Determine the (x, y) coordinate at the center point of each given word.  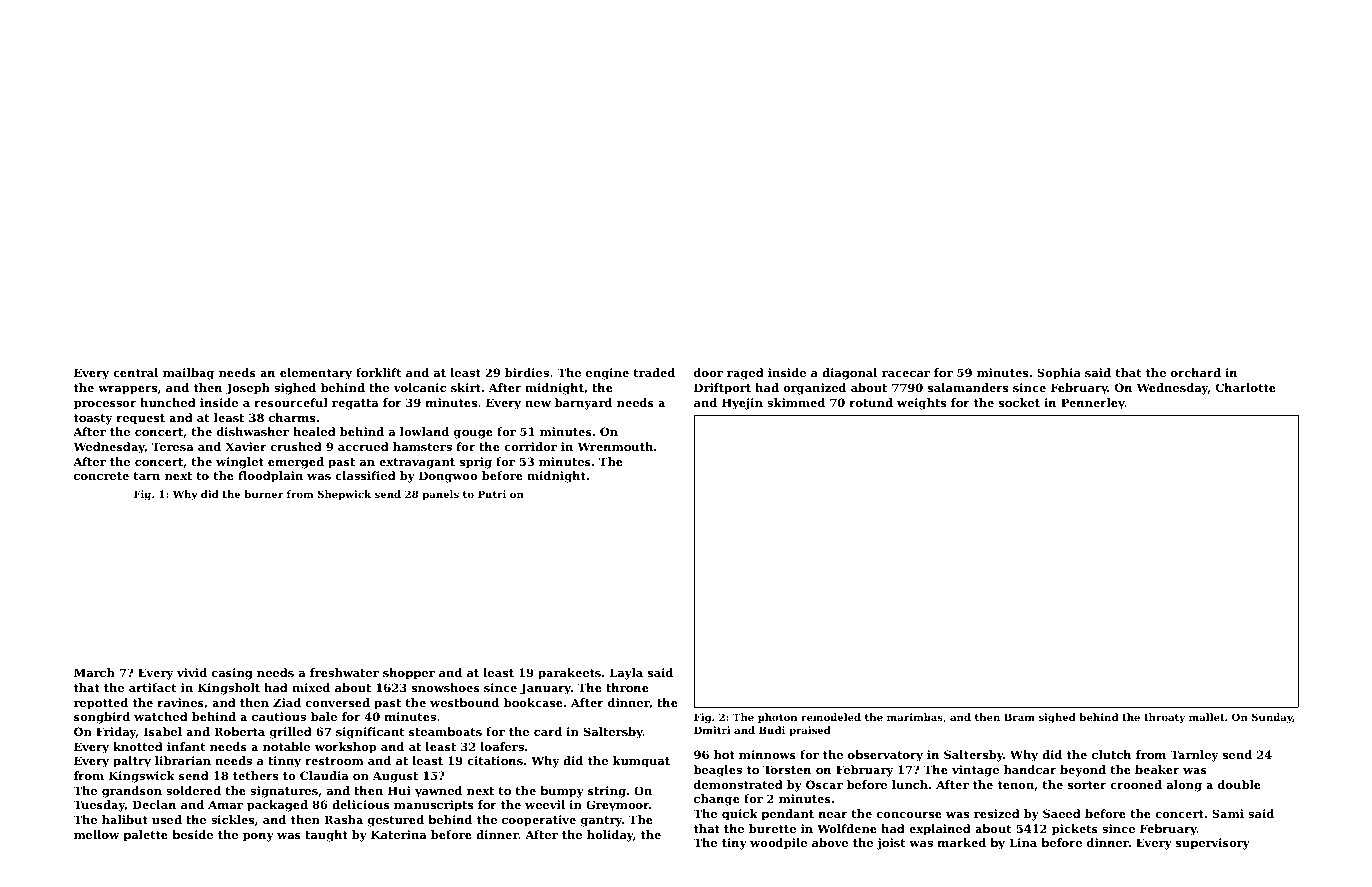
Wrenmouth (615, 446)
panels (440, 495)
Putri (492, 494)
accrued (363, 446)
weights (921, 404)
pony (258, 837)
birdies (527, 372)
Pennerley (1093, 404)
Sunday (1272, 718)
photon (777, 718)
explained (940, 830)
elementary (316, 374)
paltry (132, 762)
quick (740, 815)
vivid (192, 672)
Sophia (1059, 374)
